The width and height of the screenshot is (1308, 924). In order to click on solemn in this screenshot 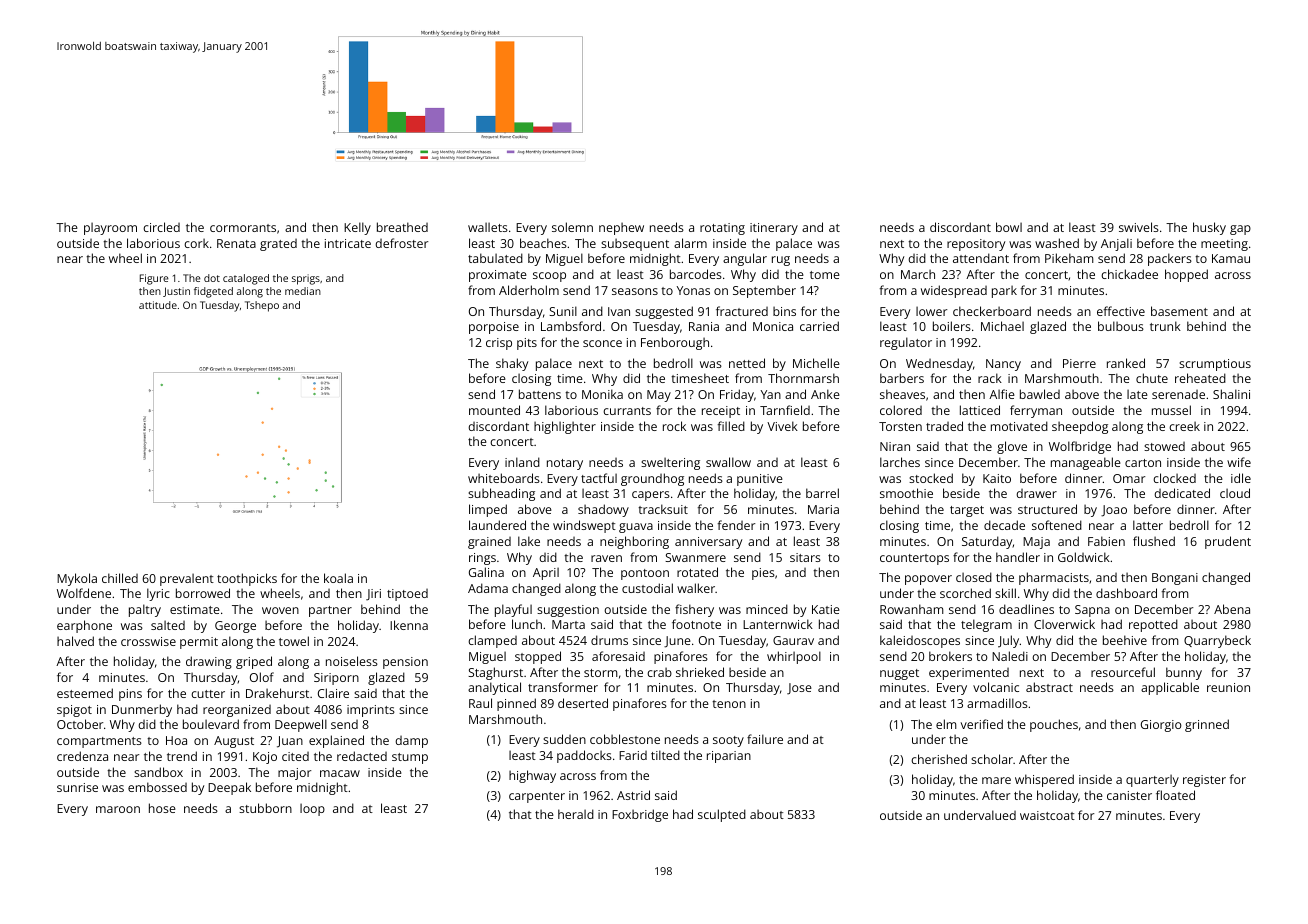, I will do `click(572, 227)`.
